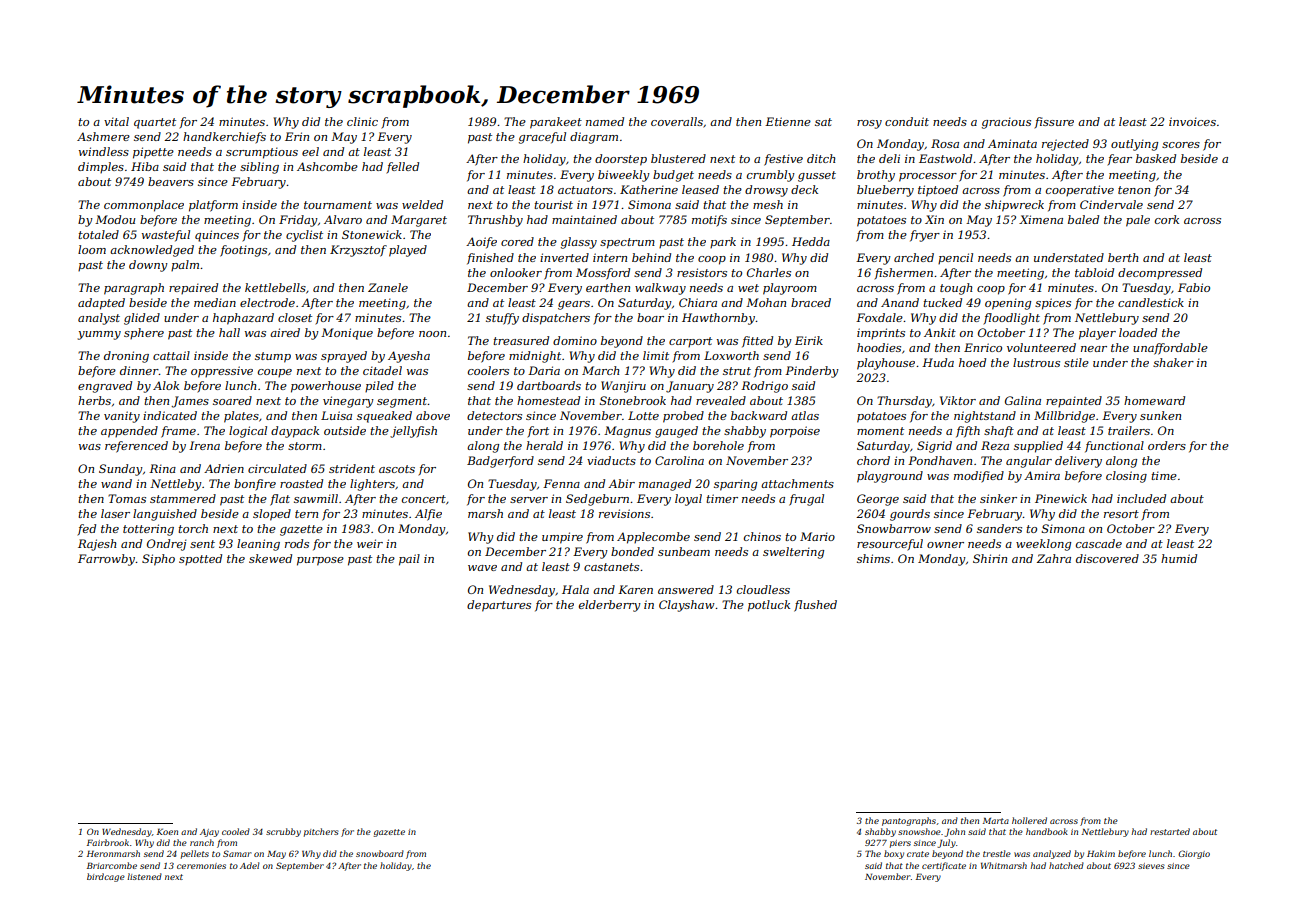 This document has width=1308, height=924. What do you see at coordinates (167, 832) in the document?
I see `Koen` at bounding box center [167, 832].
